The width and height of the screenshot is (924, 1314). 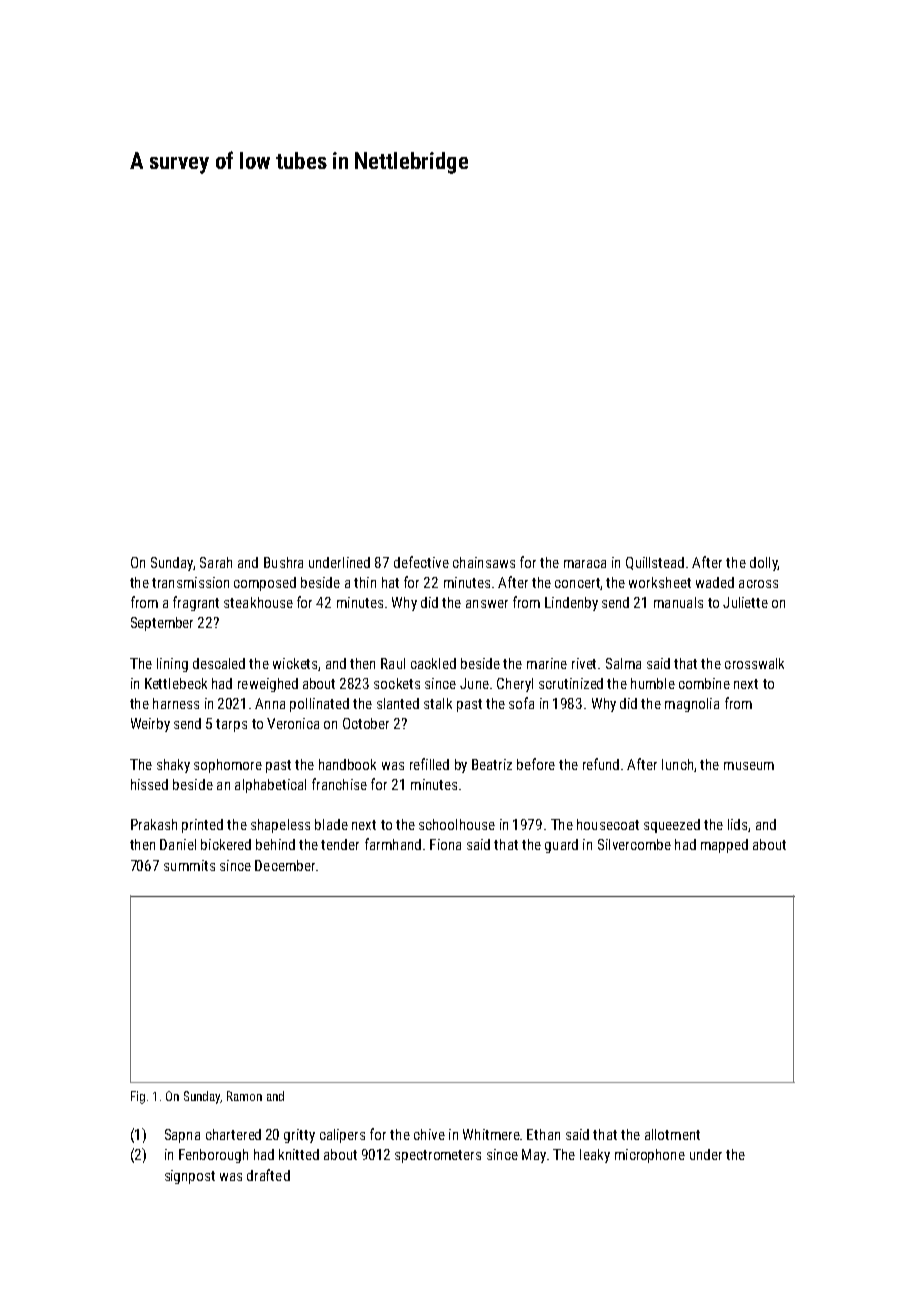 I want to click on steakhouse, so click(x=258, y=602).
